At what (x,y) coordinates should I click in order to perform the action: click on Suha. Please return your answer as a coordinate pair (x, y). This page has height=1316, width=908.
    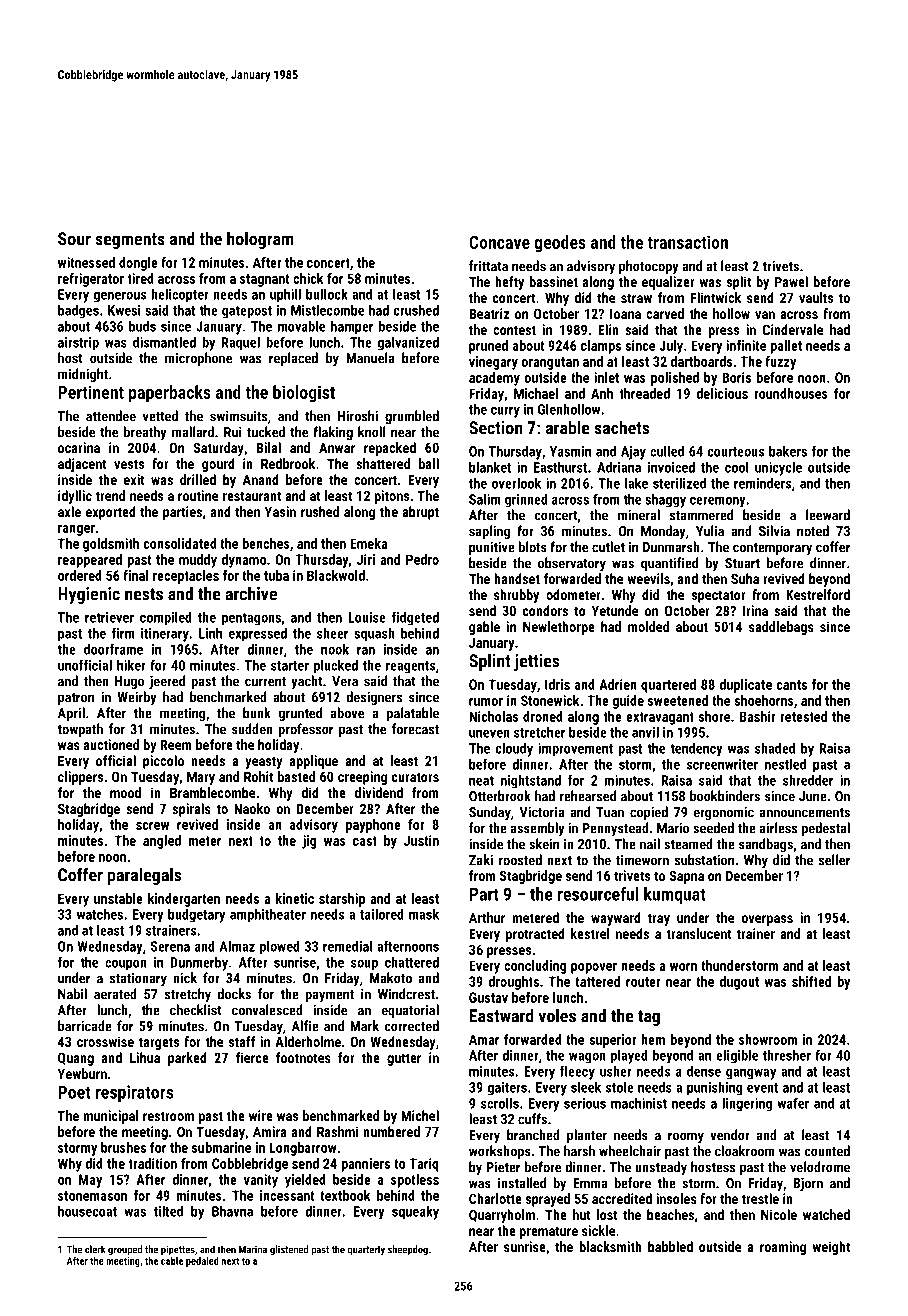
    Looking at the image, I should click on (745, 578).
